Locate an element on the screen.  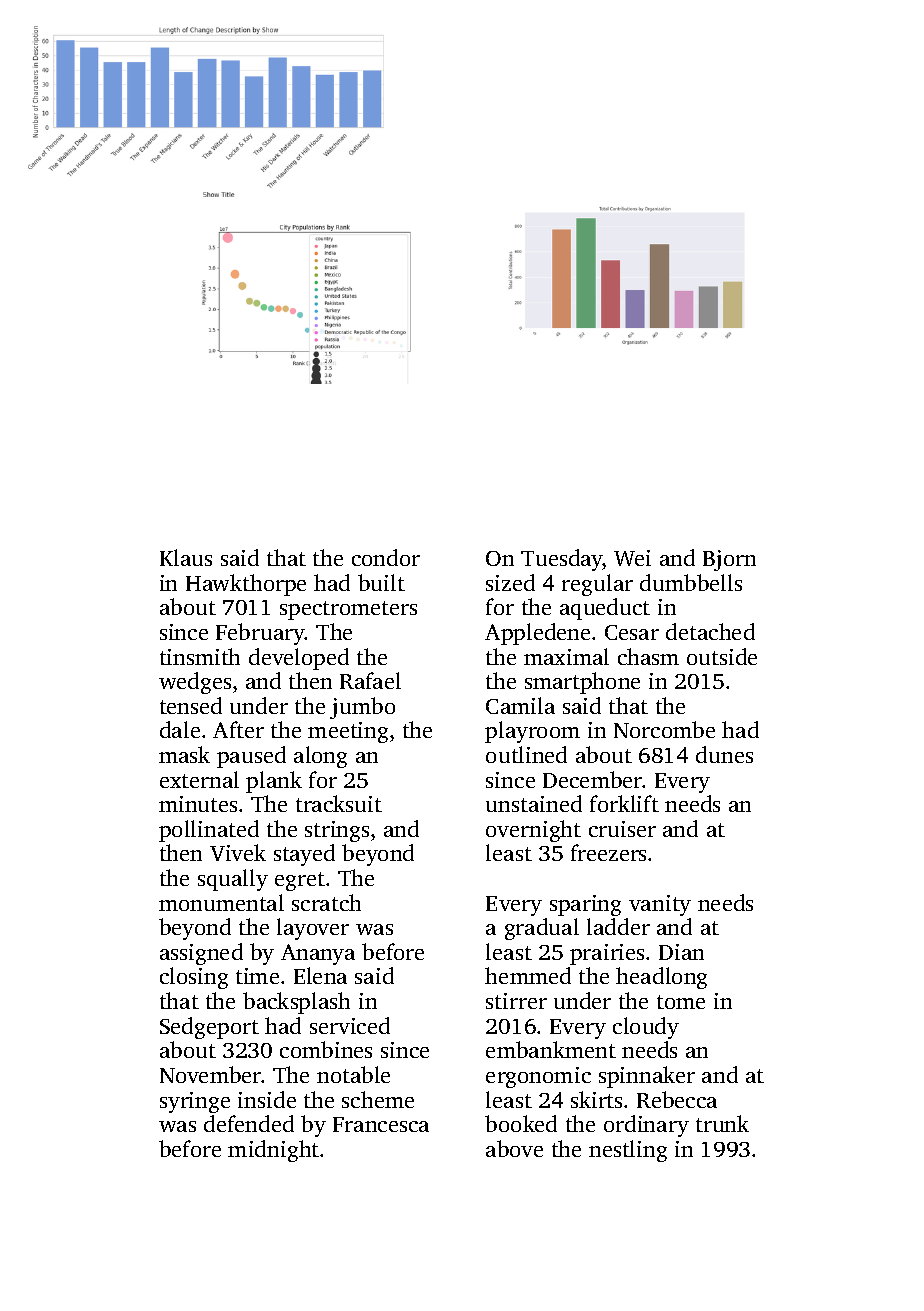
spinnaker is located at coordinates (647, 1077).
